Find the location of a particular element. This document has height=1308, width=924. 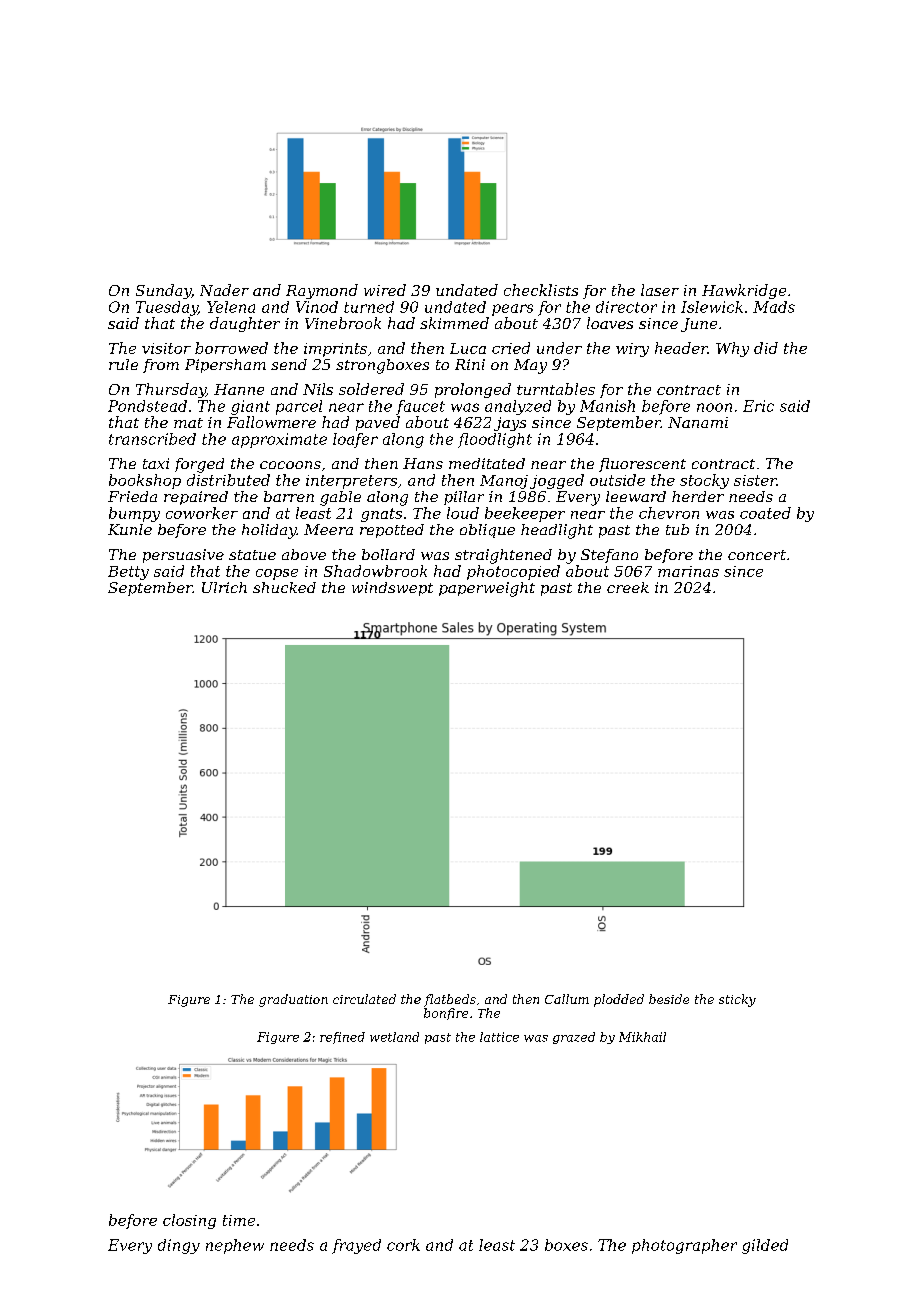

marinas is located at coordinates (688, 571).
